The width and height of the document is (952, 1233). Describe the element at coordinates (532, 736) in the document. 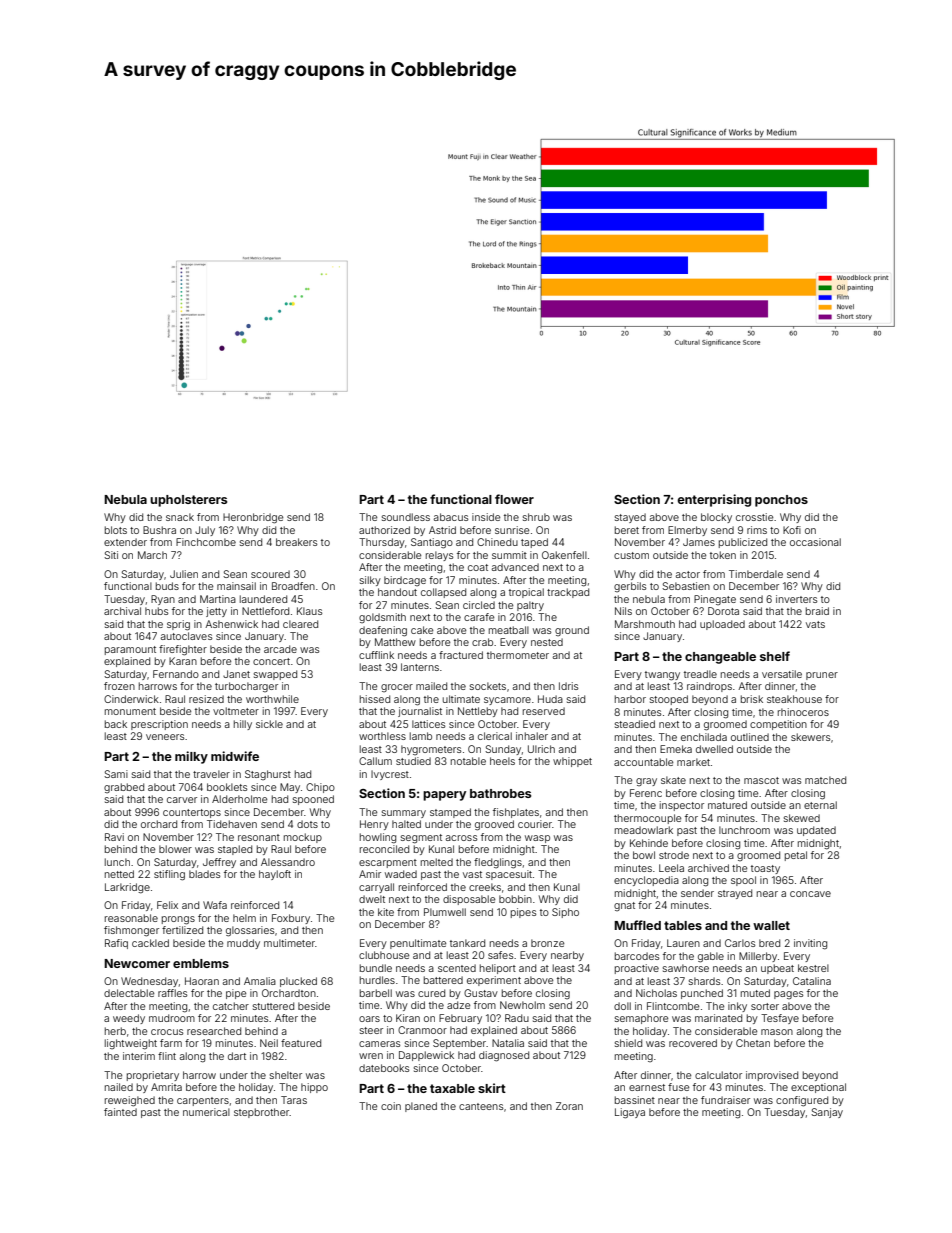

I see `inhaler` at that location.
